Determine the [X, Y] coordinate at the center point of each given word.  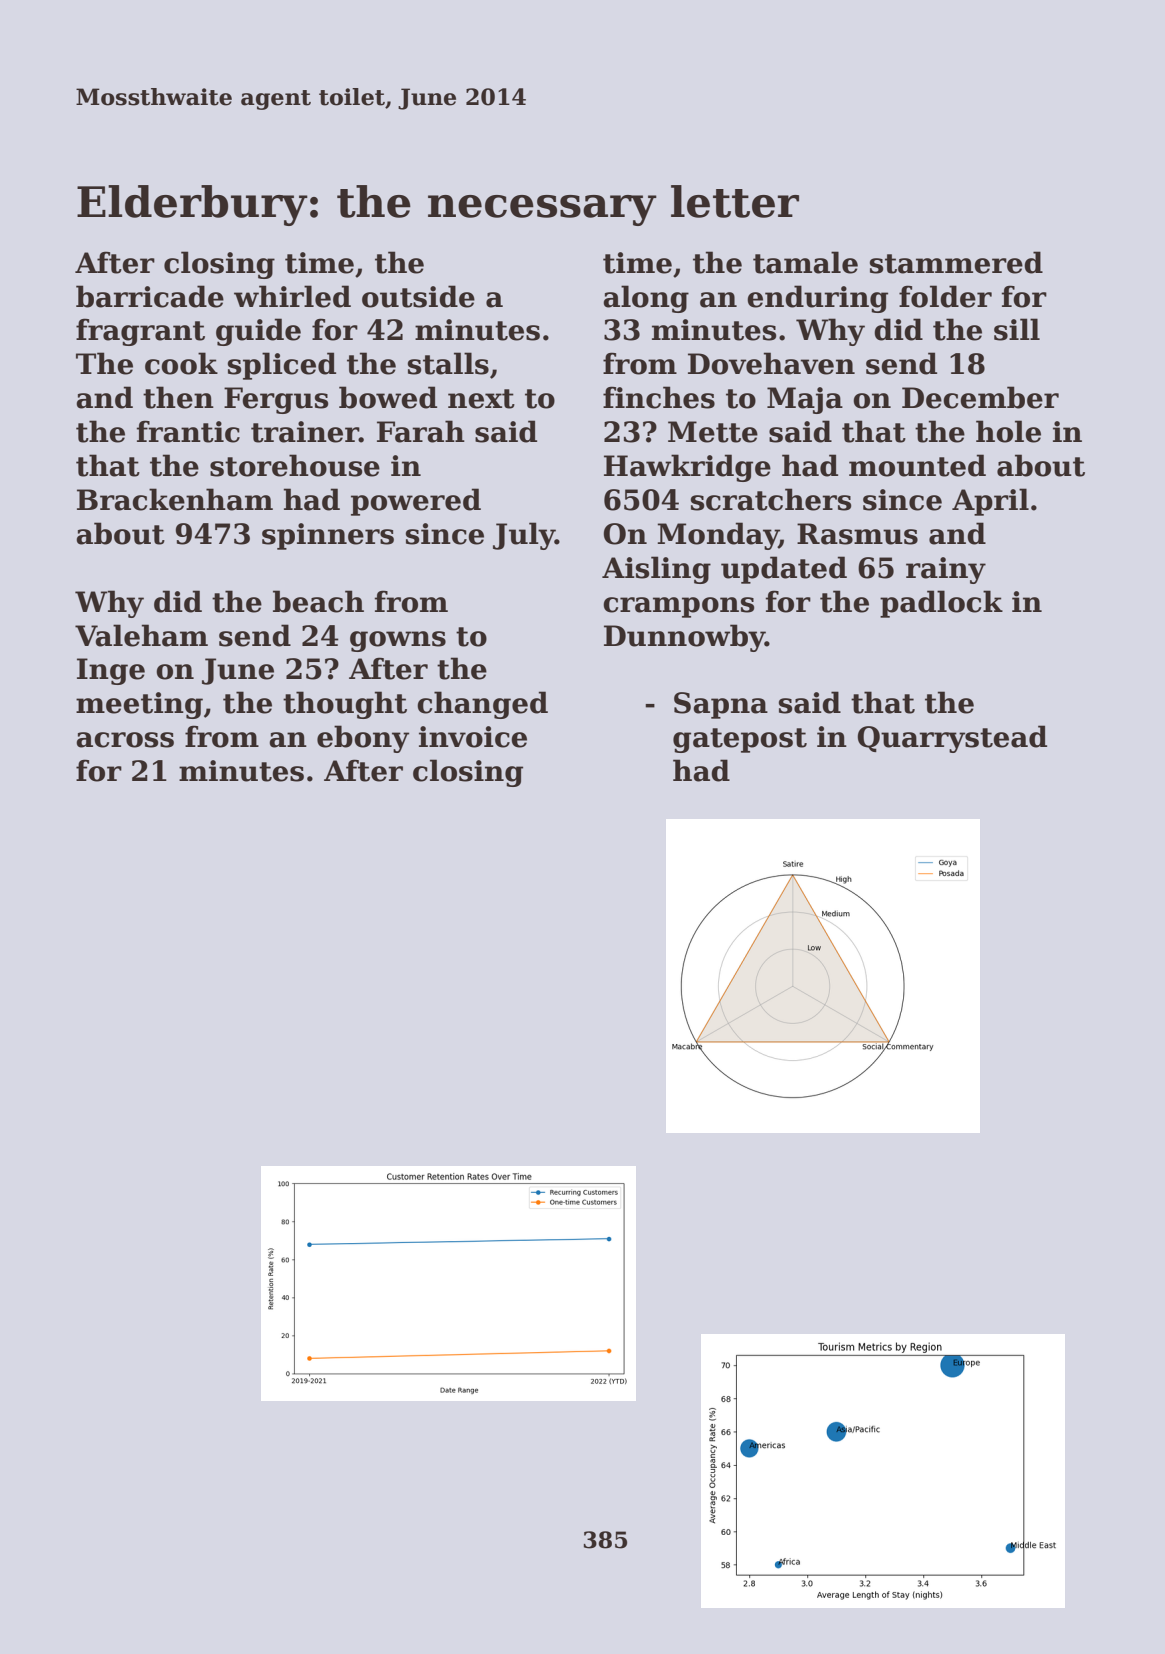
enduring [817, 299]
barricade [150, 296]
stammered [956, 262]
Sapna [721, 705]
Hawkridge [687, 468]
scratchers [771, 499]
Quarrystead [952, 739]
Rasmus [857, 534]
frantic [188, 431]
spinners [328, 536]
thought [345, 705]
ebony [363, 739]
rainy [946, 570]
